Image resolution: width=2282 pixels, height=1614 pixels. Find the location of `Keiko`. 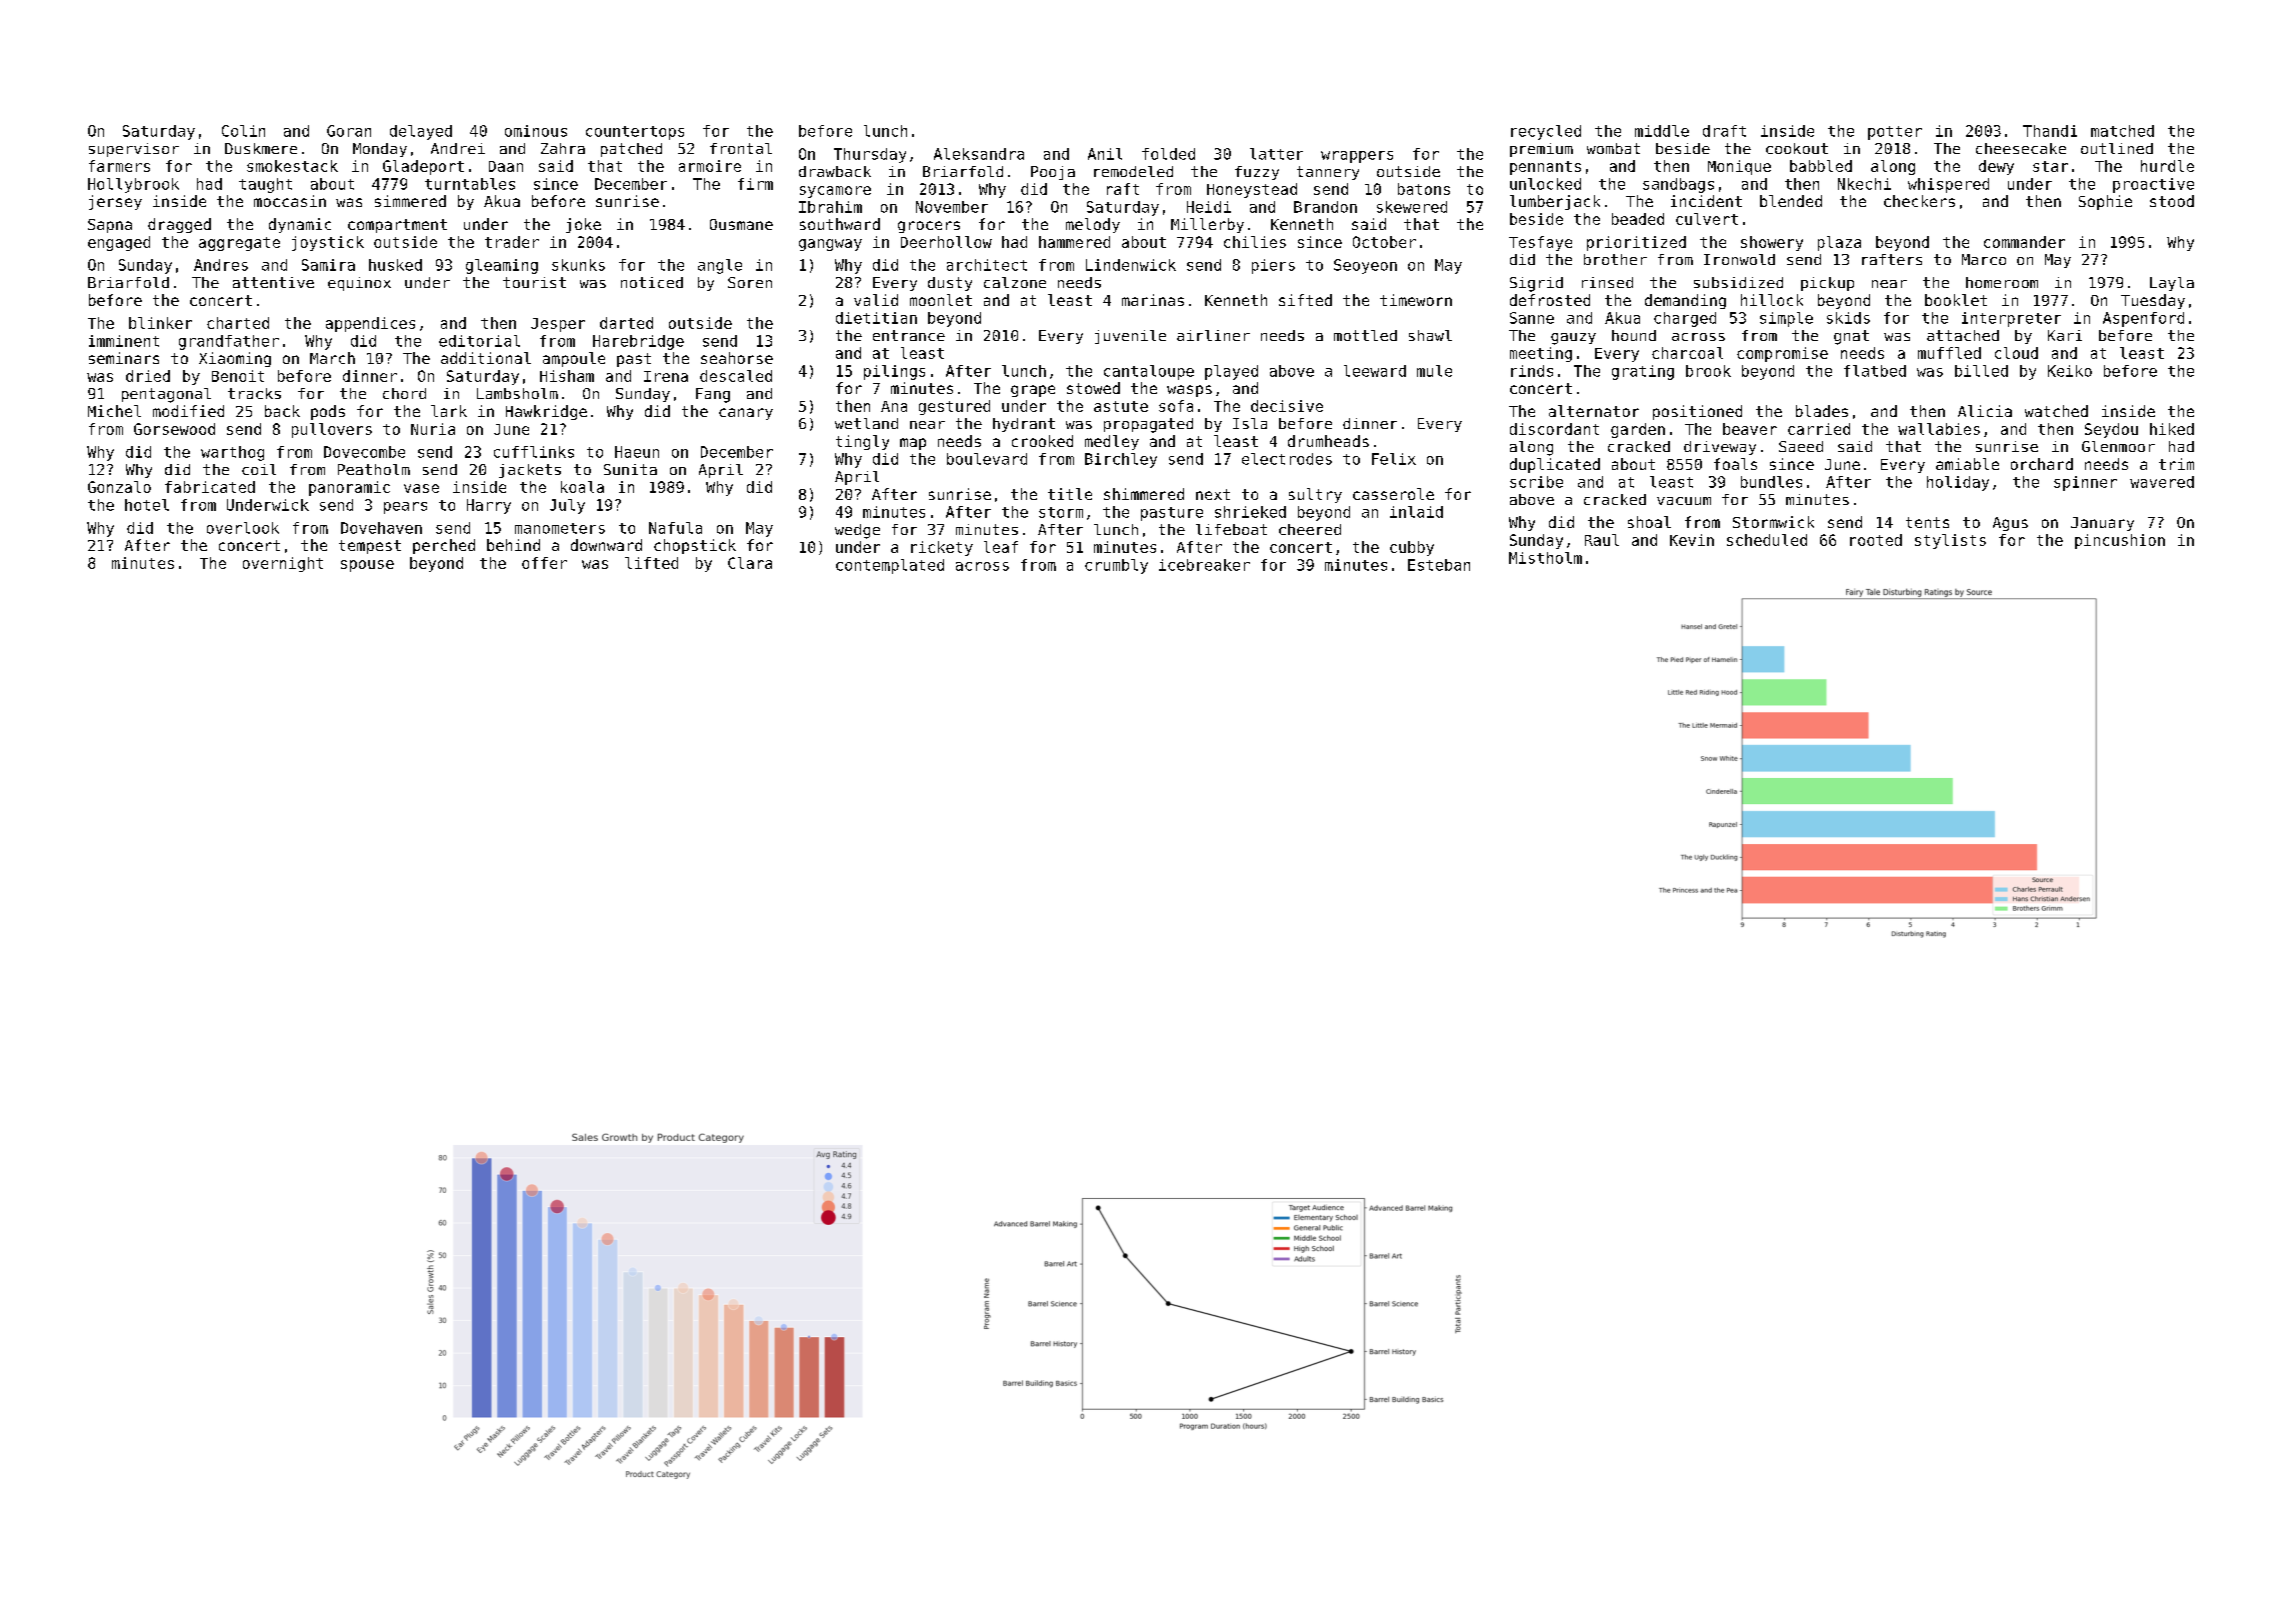

Keiko is located at coordinates (2070, 371).
